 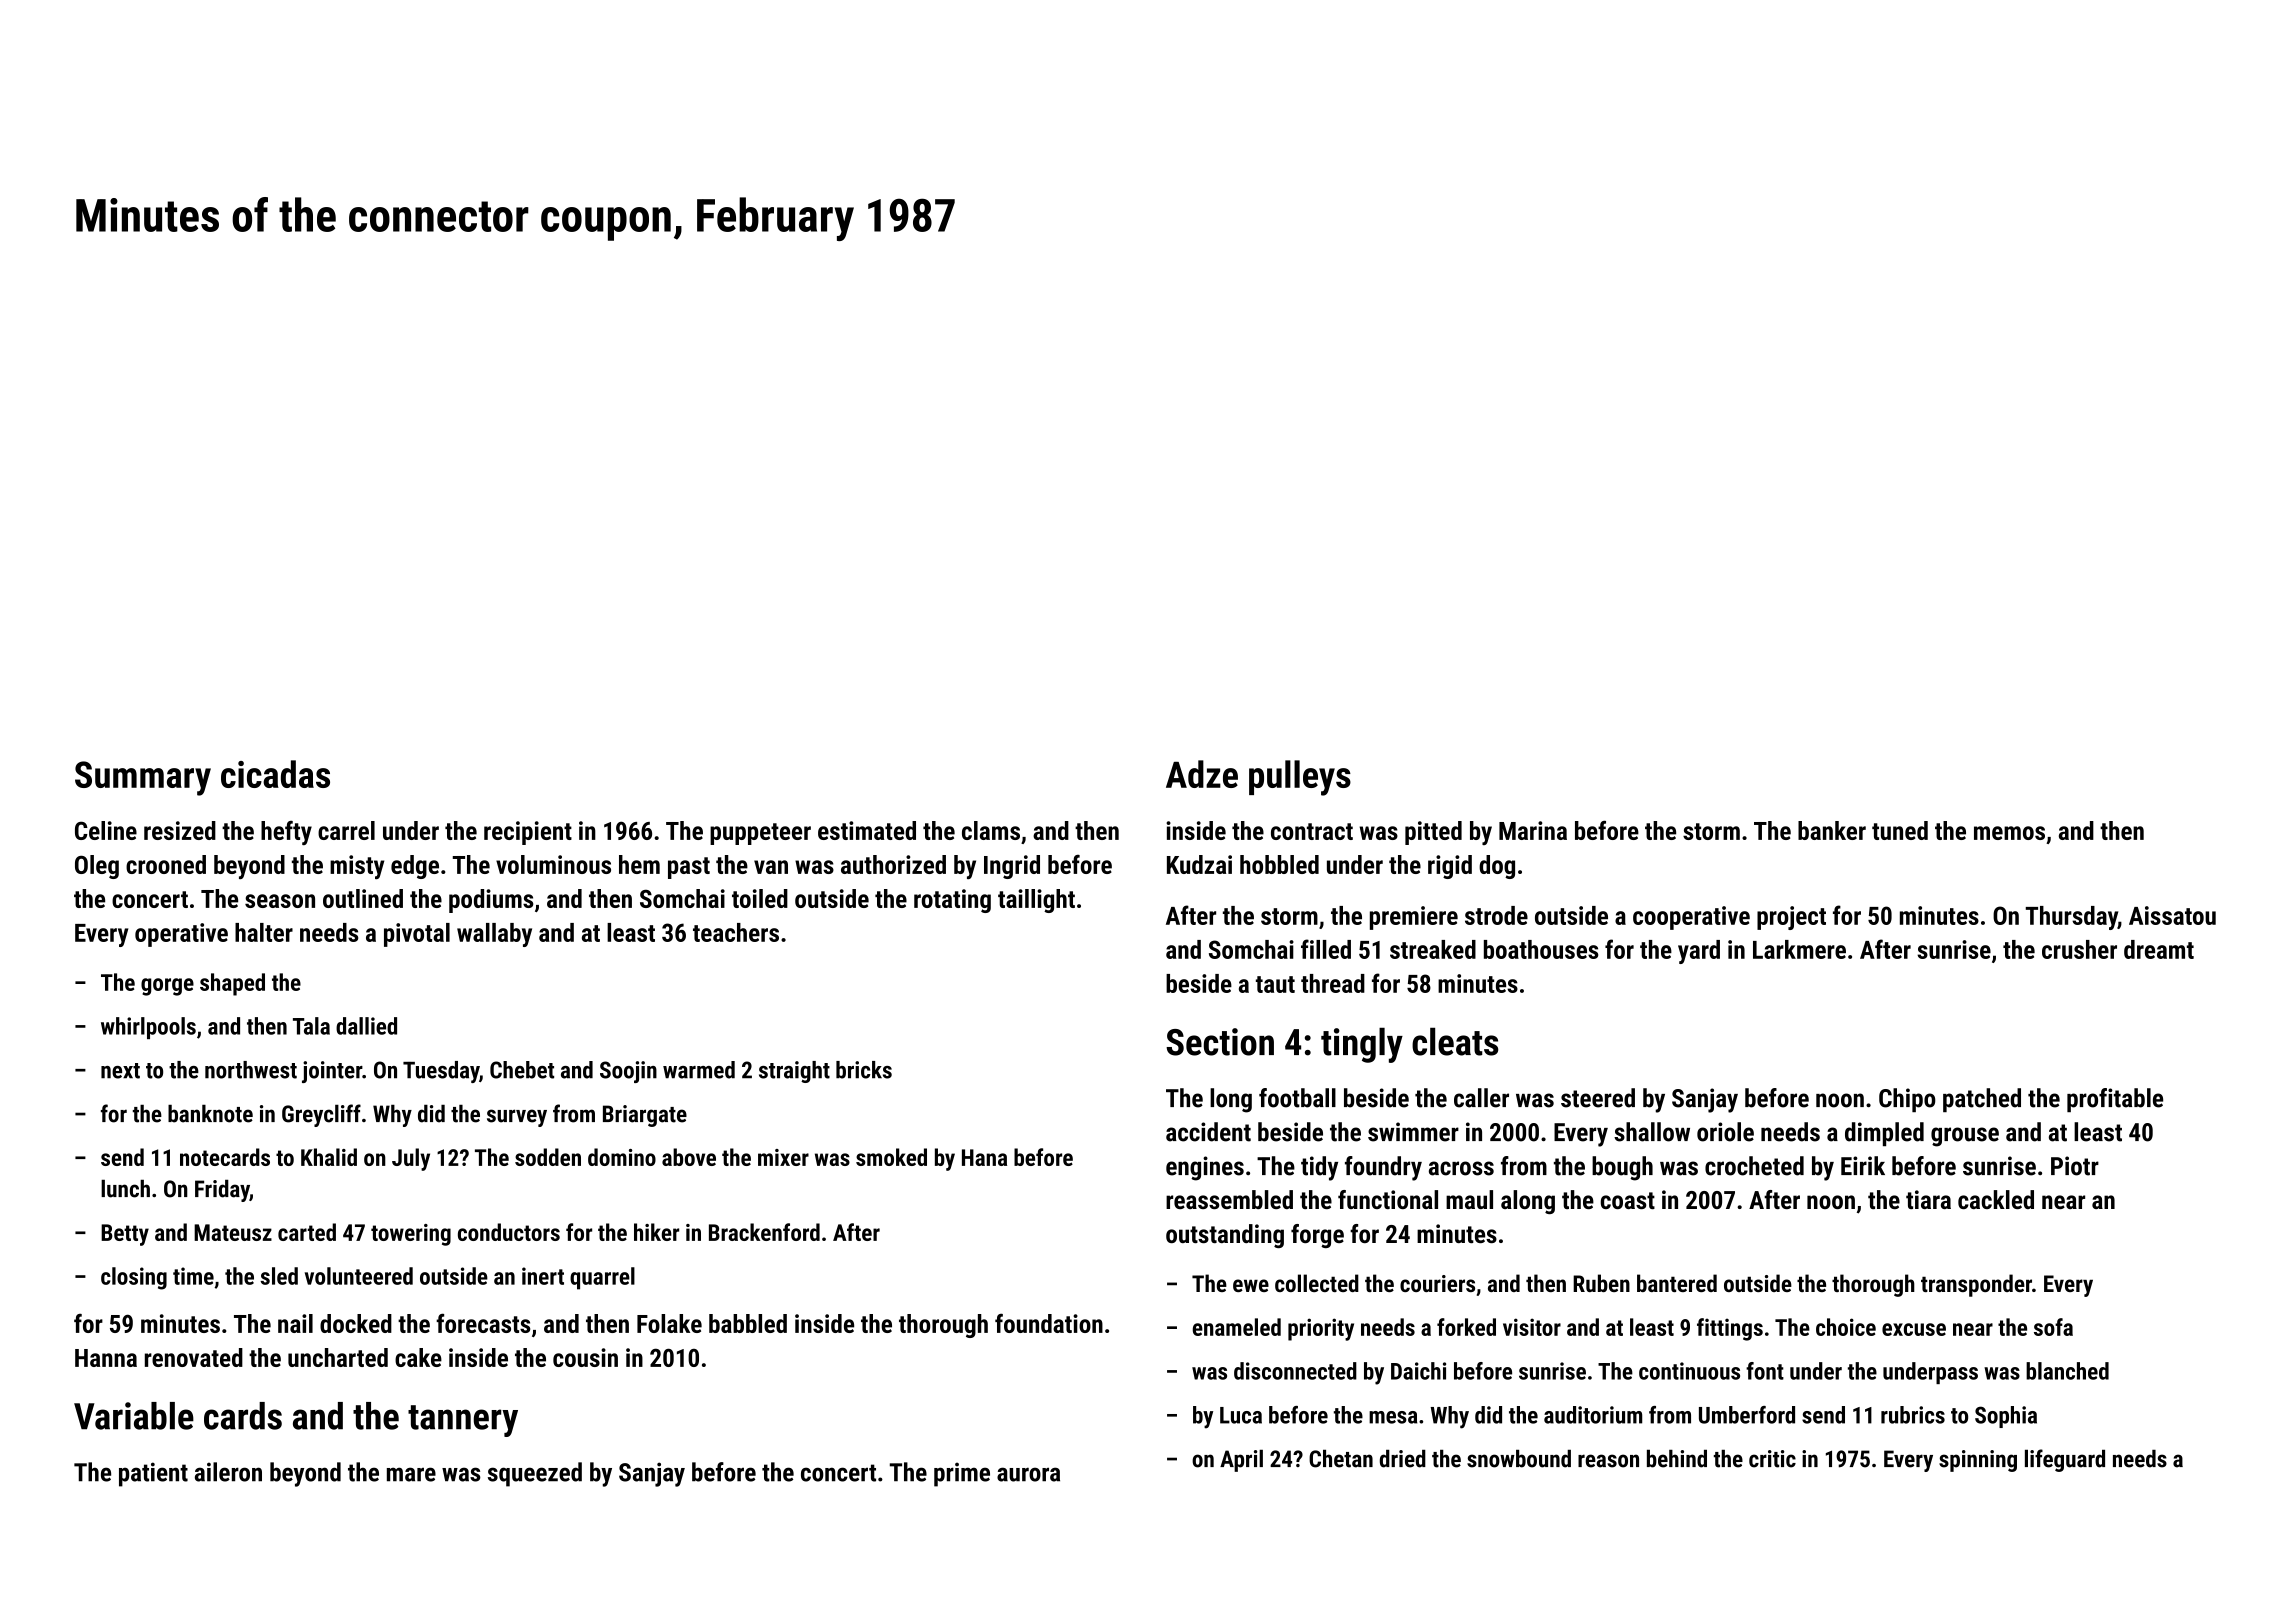 What do you see at coordinates (1799, 949) in the screenshot?
I see `Larkmere` at bounding box center [1799, 949].
